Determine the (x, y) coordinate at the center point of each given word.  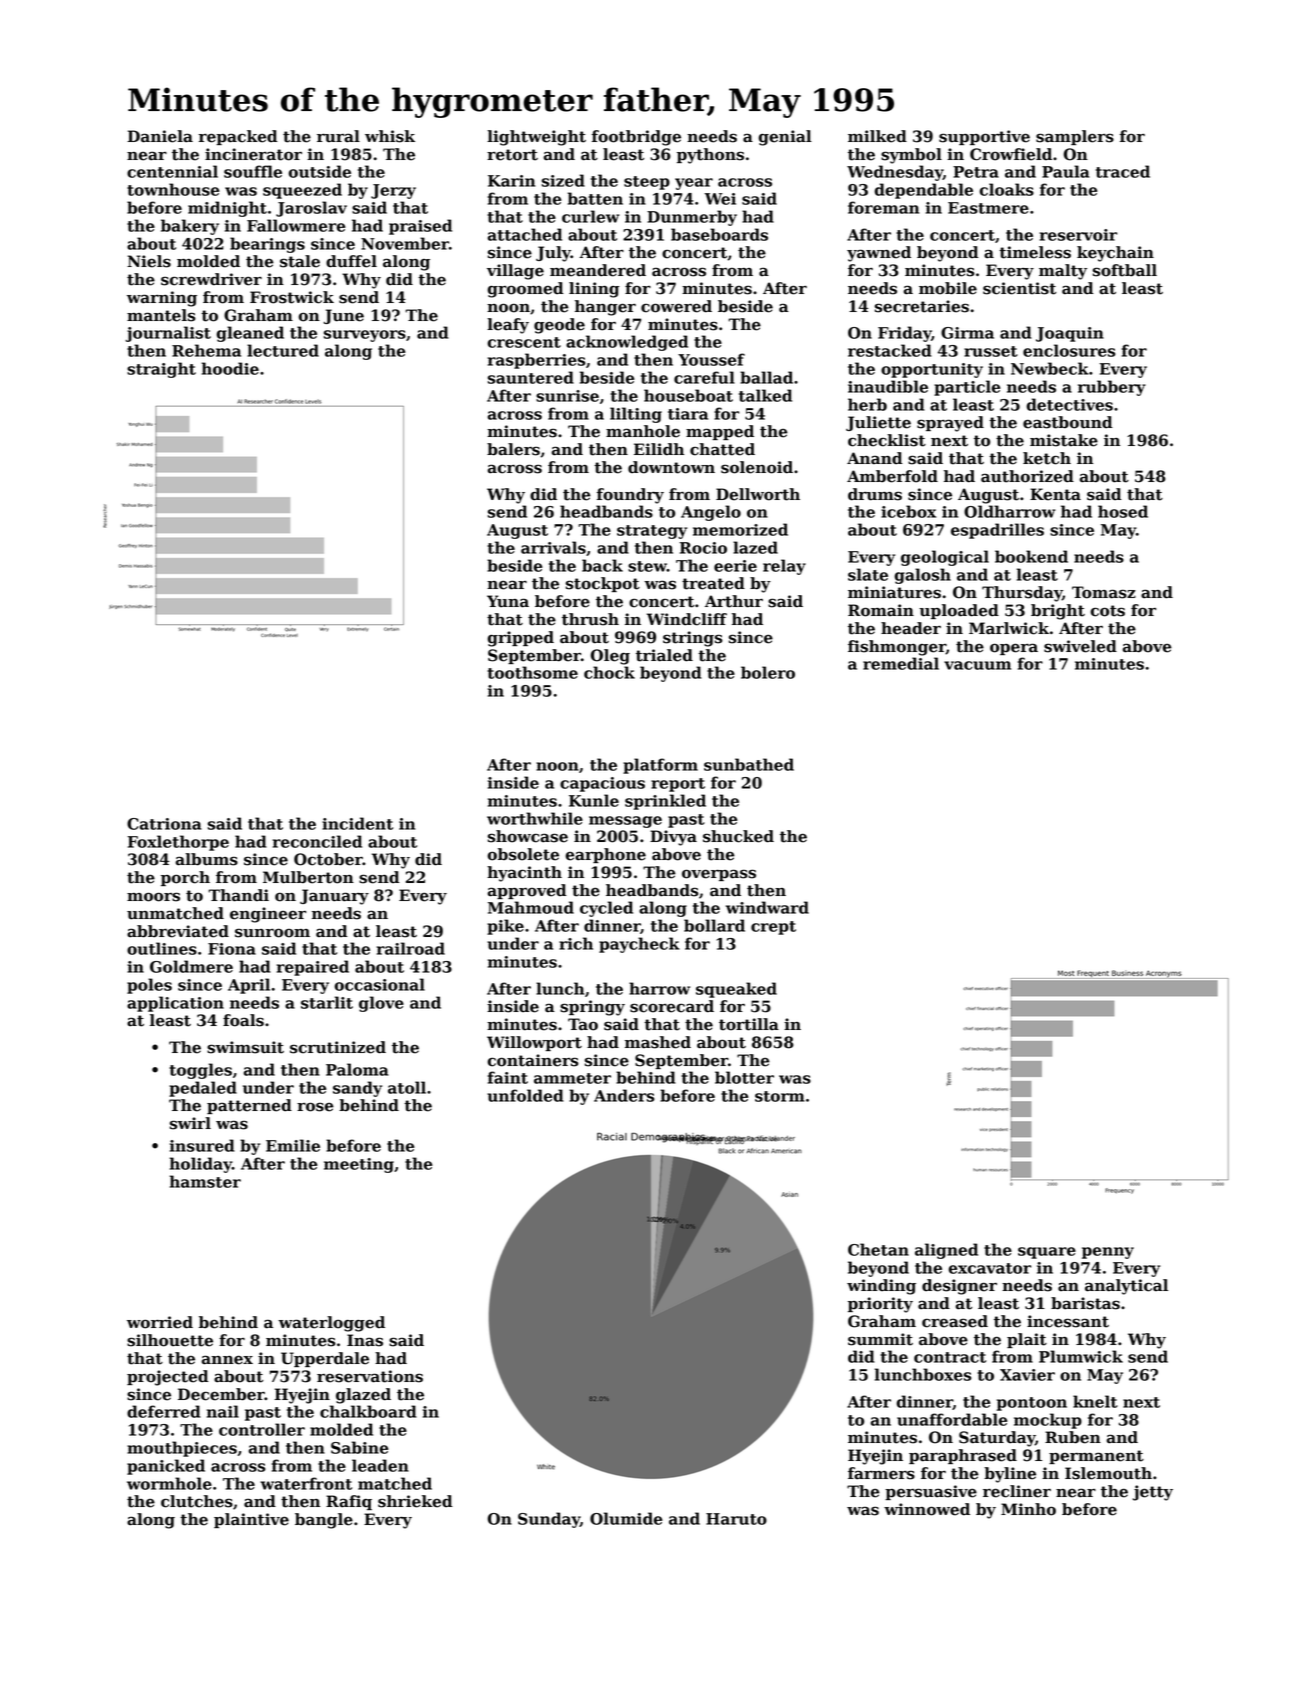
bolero (768, 672)
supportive (984, 137)
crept (773, 928)
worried (160, 1322)
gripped (521, 639)
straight (161, 370)
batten (595, 198)
